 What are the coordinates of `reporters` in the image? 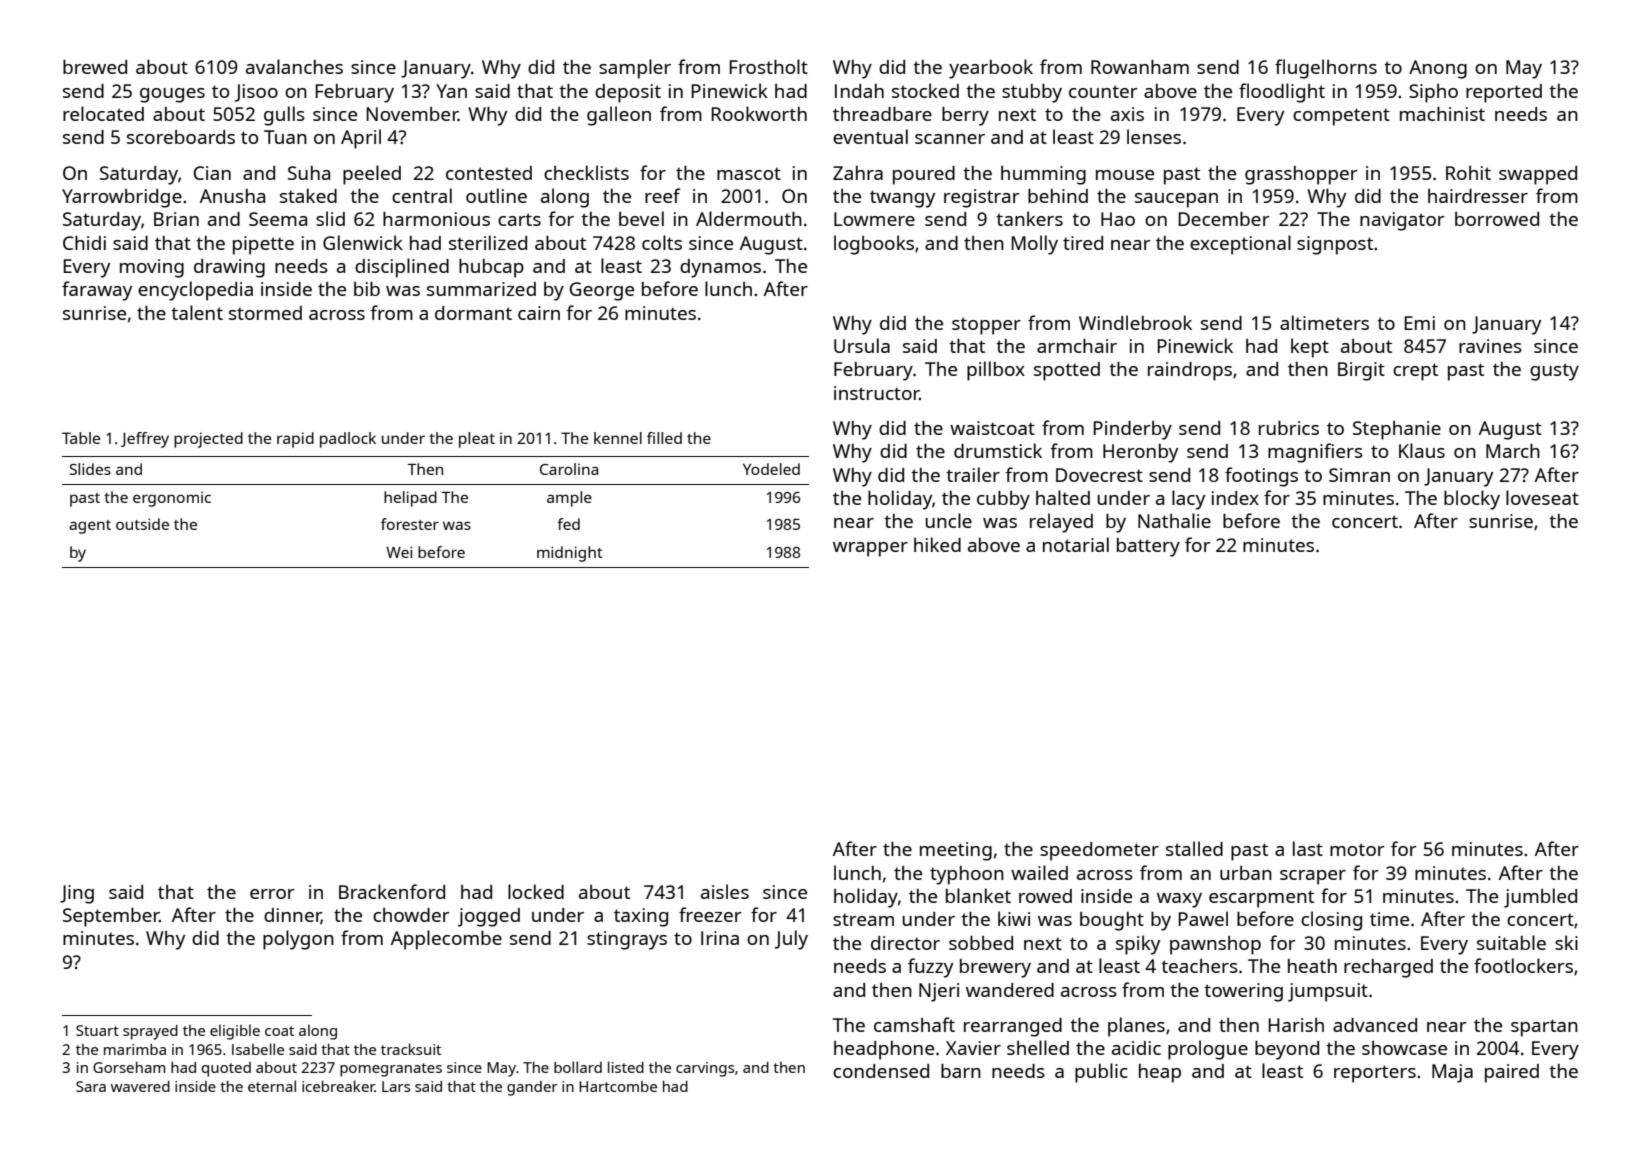 It's located at (1375, 1074).
